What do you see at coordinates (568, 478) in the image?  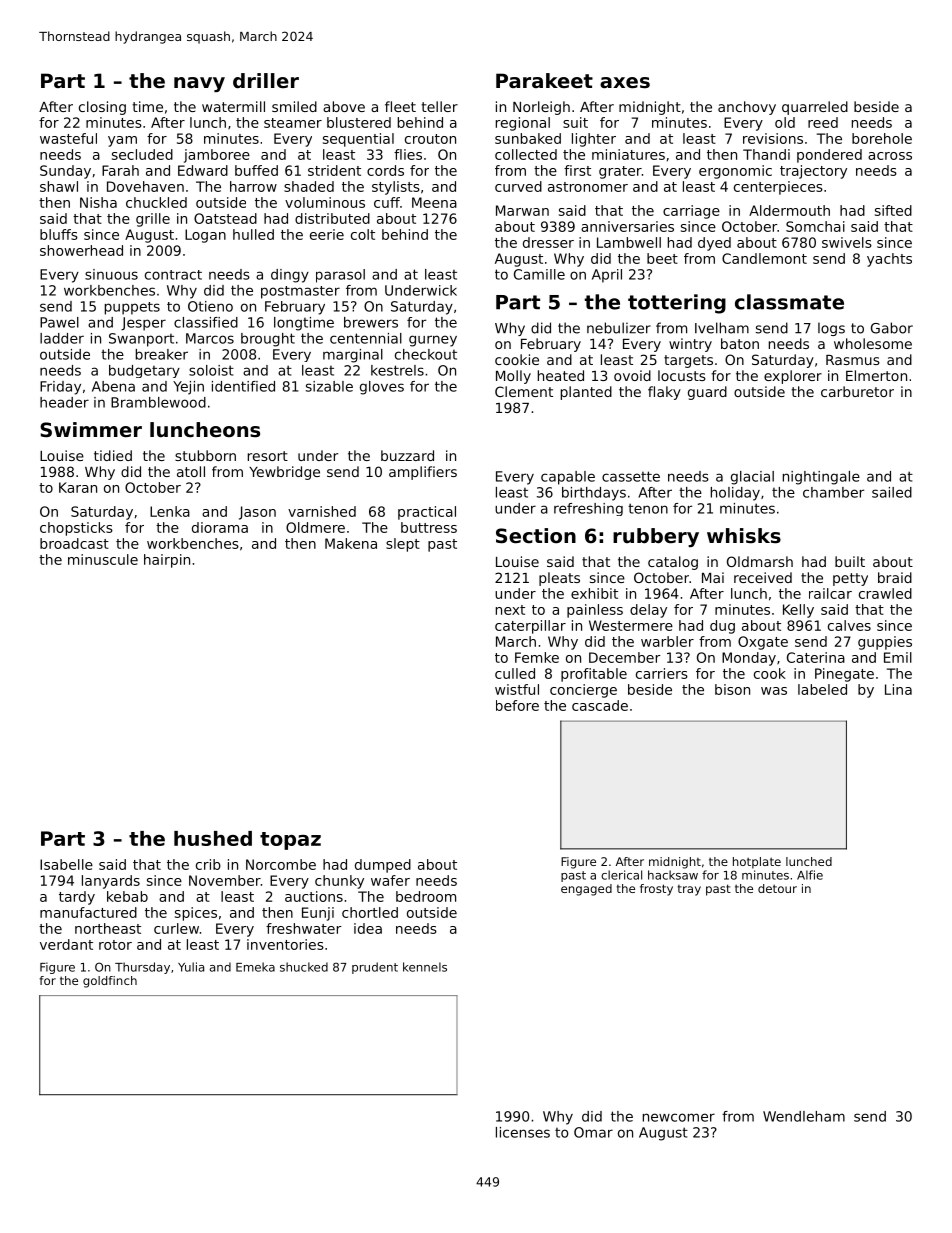 I see `capable` at bounding box center [568, 478].
